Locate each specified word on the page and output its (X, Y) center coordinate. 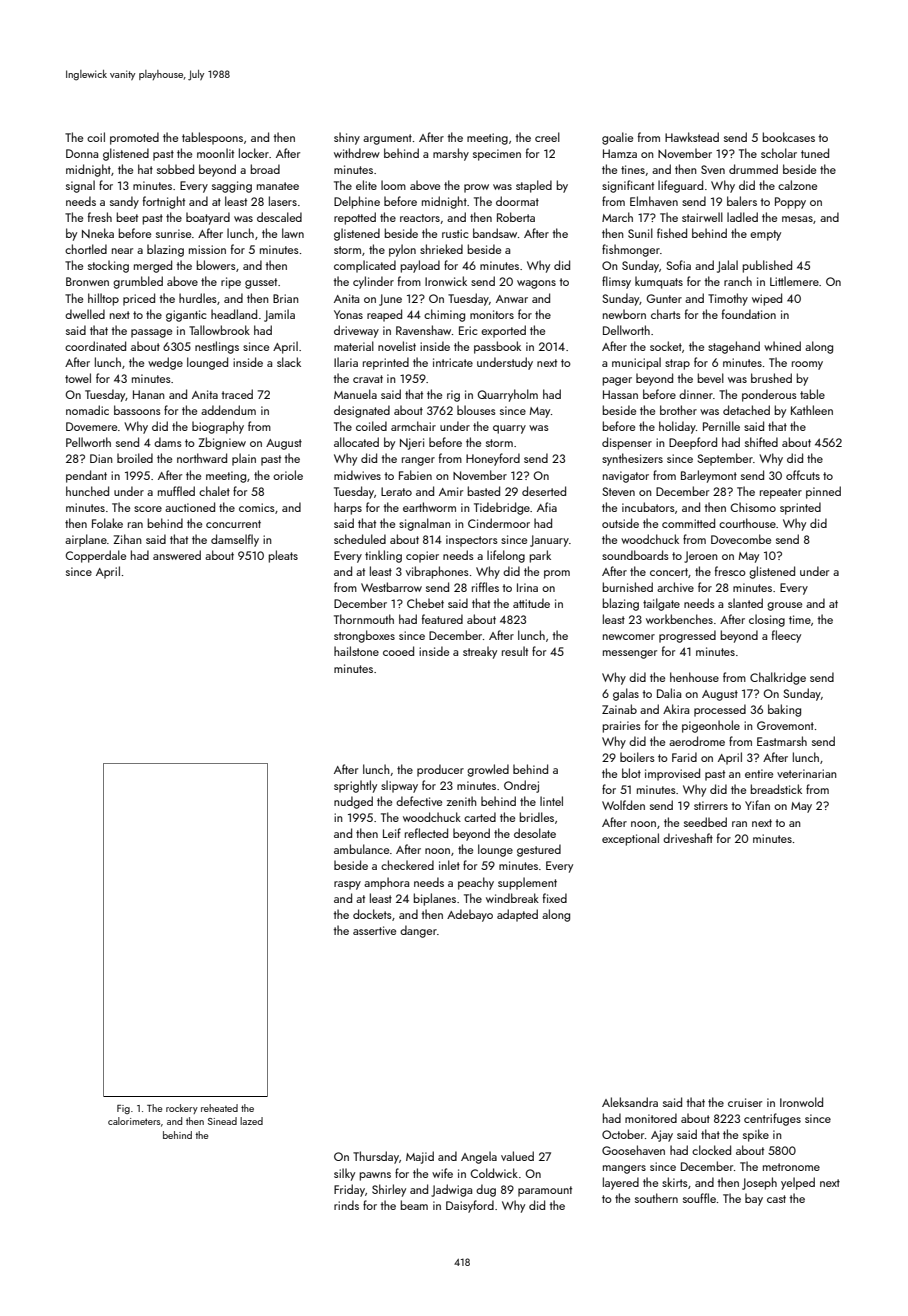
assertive (374, 930)
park (540, 556)
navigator (626, 477)
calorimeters (134, 1121)
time (800, 619)
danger (418, 931)
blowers (216, 265)
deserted (544, 491)
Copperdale (95, 556)
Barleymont (709, 476)
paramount (545, 1191)
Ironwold (801, 1102)
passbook (497, 347)
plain (244, 459)
